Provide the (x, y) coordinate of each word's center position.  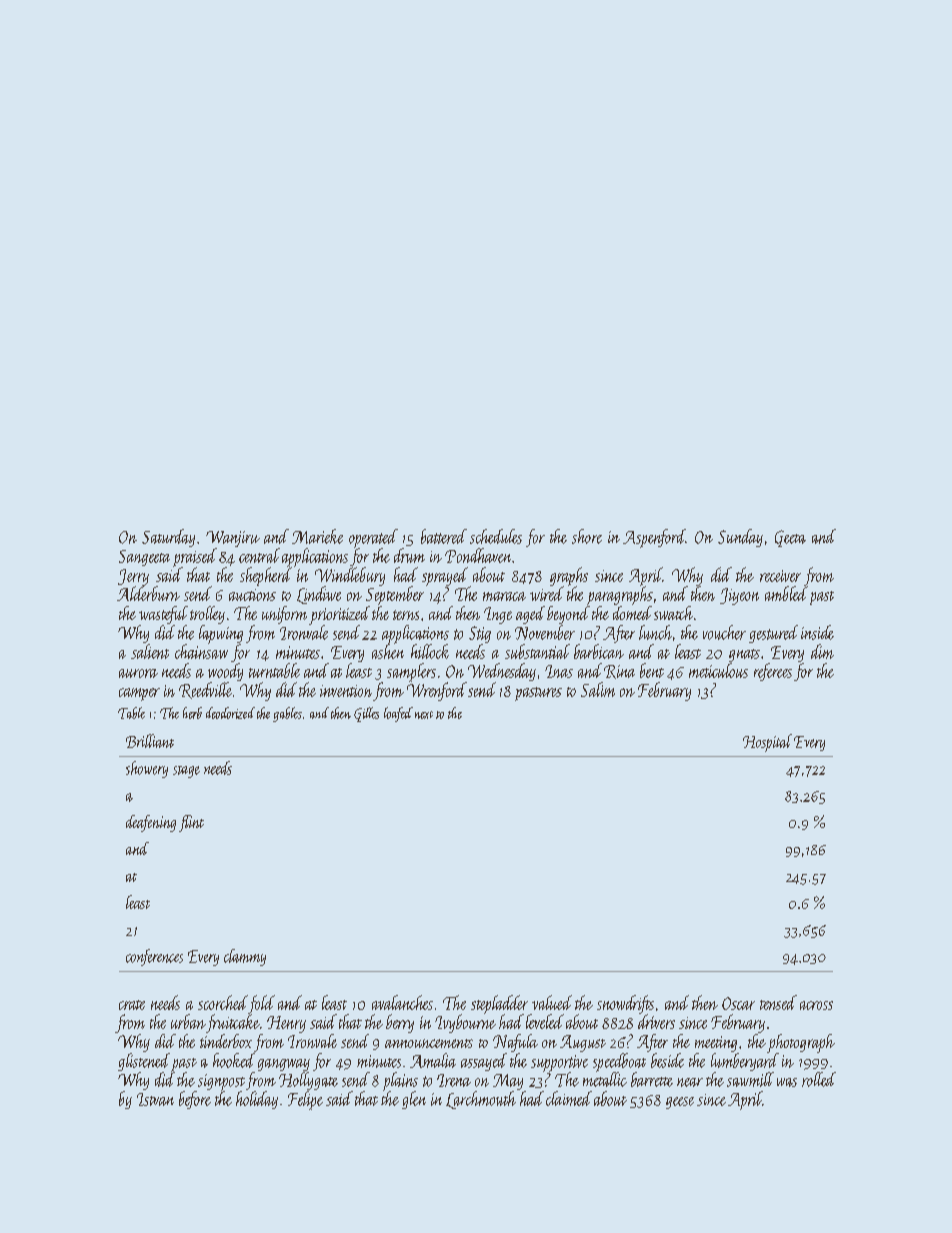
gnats (744, 655)
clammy (245, 957)
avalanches (402, 1002)
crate (132, 1005)
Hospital (767, 743)
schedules (496, 536)
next (424, 715)
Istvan (155, 1099)
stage (186, 772)
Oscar (738, 1003)
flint (191, 823)
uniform (284, 615)
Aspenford (654, 538)
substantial (537, 651)
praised (195, 557)
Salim (598, 689)
